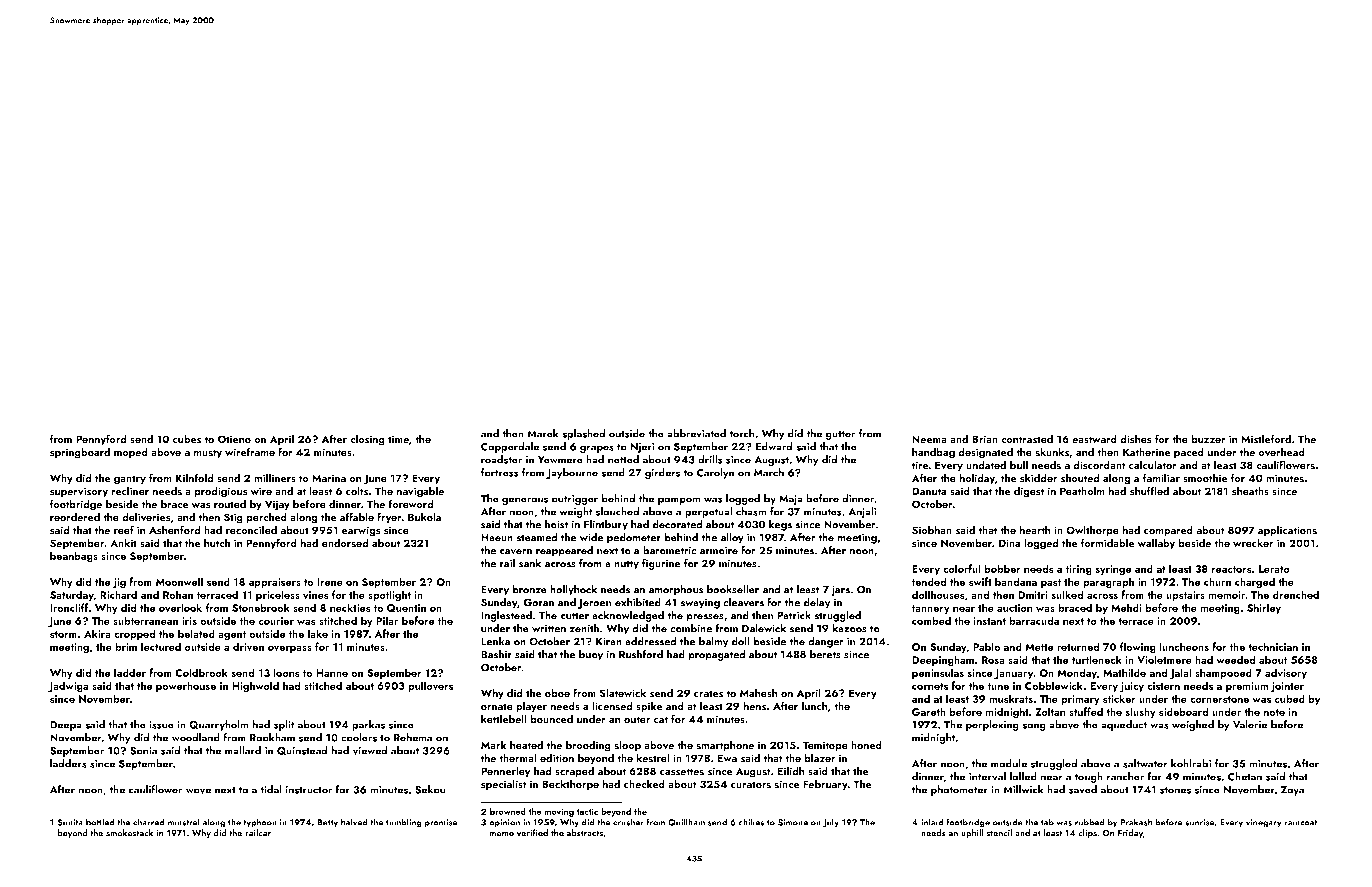 This screenshot has height=887, width=1372. Describe the element at coordinates (1168, 531) in the screenshot. I see `compared` at that location.
